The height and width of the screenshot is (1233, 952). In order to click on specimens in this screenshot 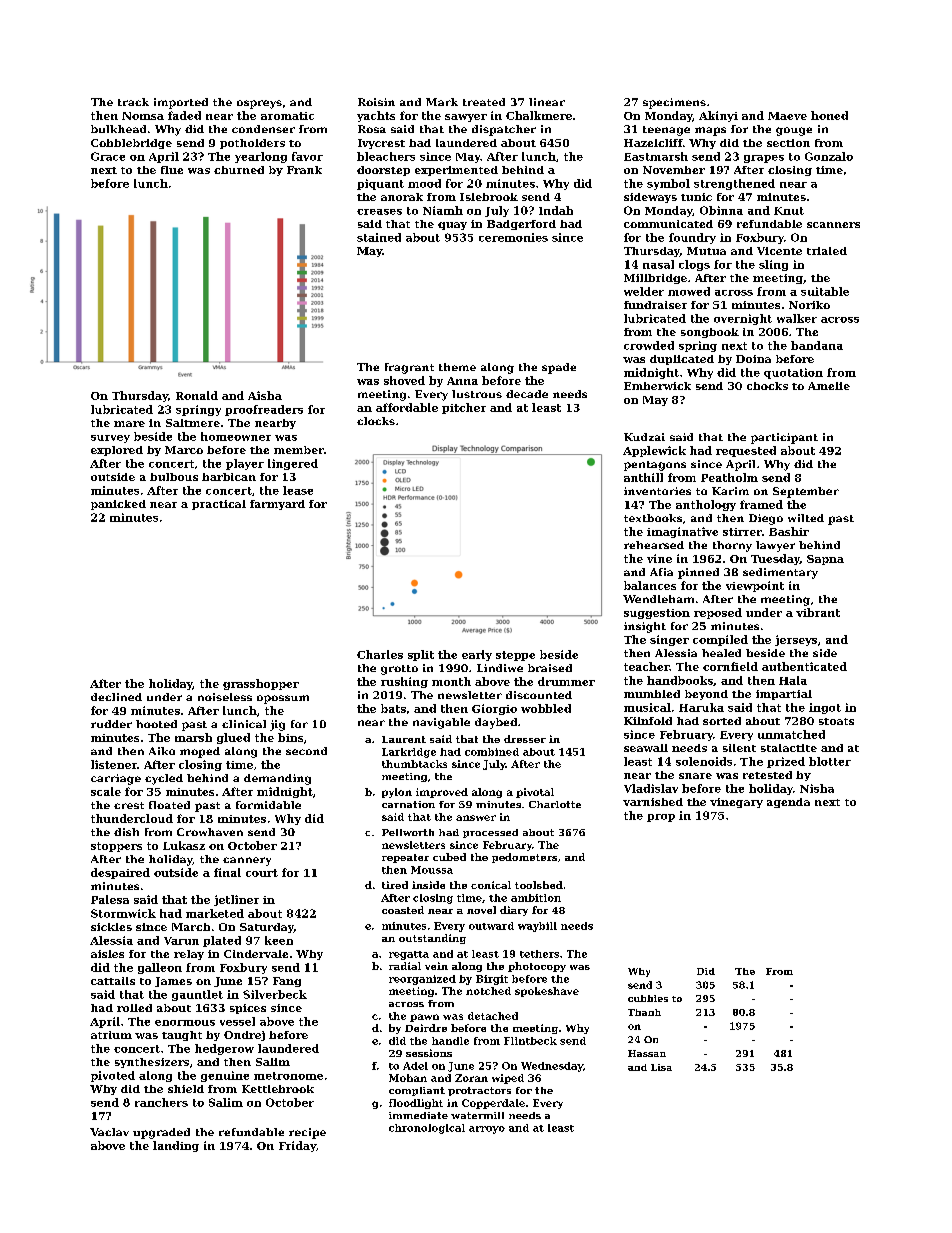, I will do `click(674, 103)`.
